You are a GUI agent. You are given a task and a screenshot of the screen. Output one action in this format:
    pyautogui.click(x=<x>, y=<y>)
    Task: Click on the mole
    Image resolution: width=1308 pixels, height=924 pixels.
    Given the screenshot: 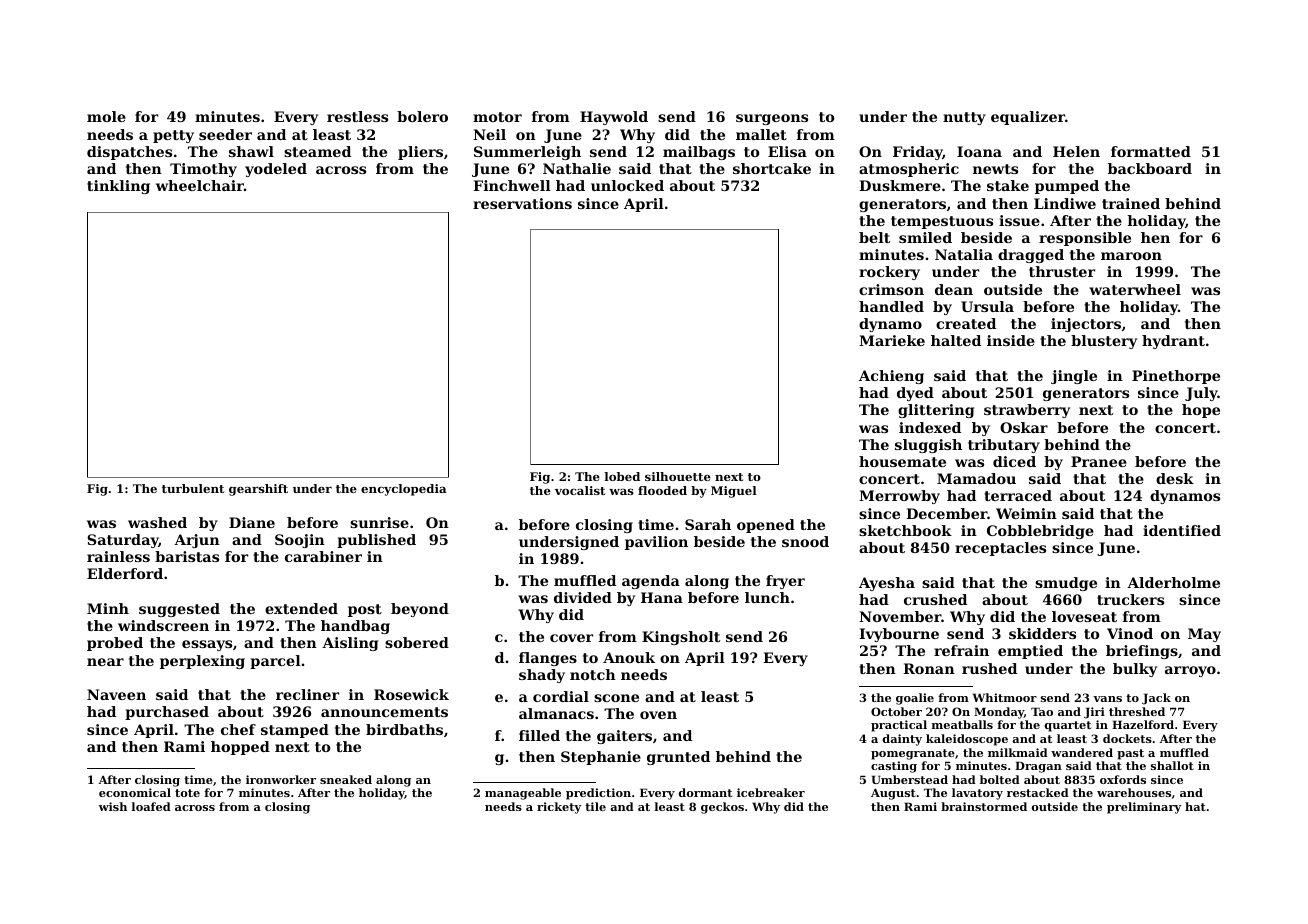 What is the action you would take?
    pyautogui.click(x=106, y=116)
